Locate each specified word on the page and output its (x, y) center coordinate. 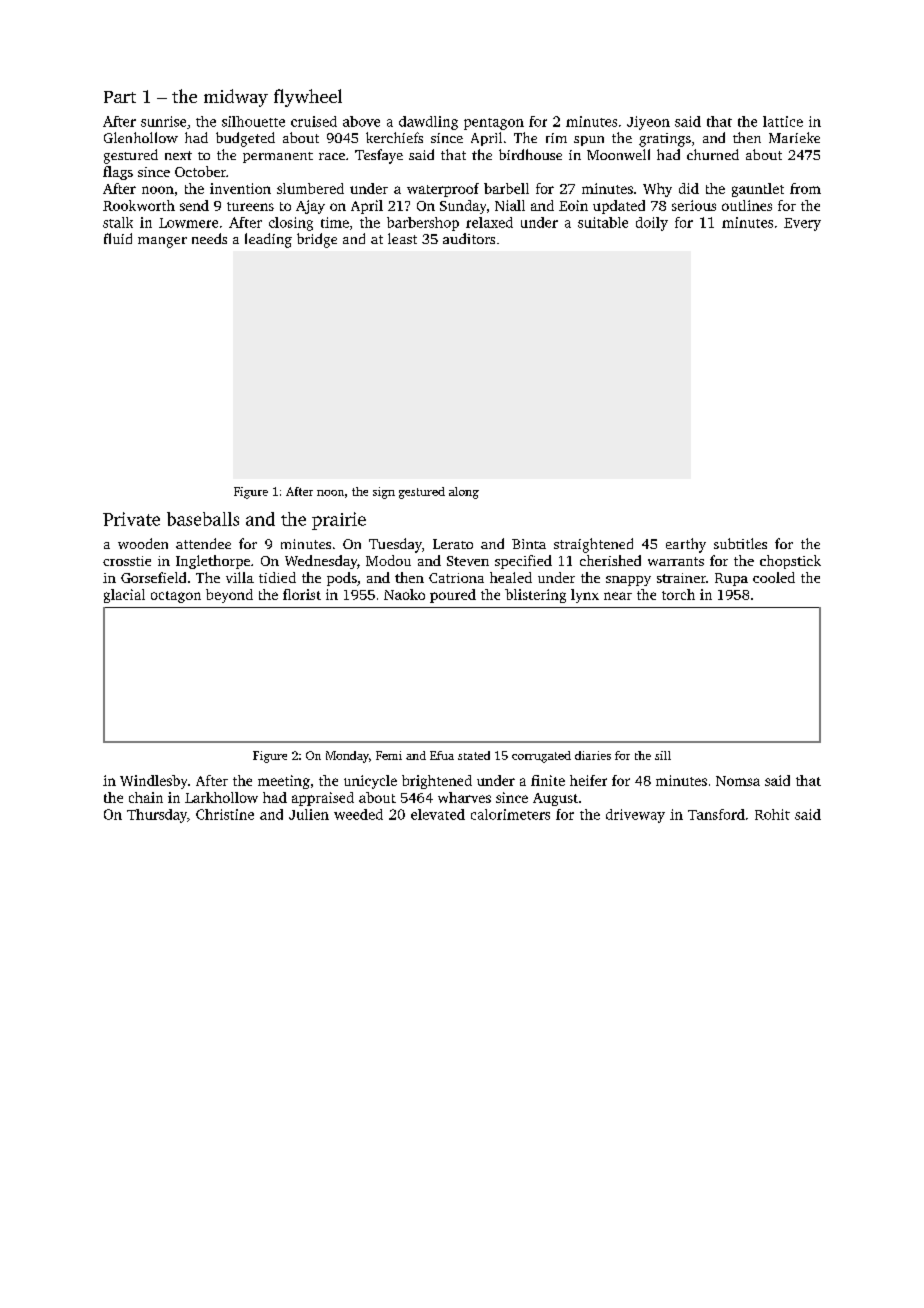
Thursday (157, 816)
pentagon (494, 124)
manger (162, 242)
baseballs (203, 519)
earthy (686, 545)
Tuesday (395, 545)
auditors (469, 238)
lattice (783, 121)
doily (652, 224)
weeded (358, 814)
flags (118, 173)
